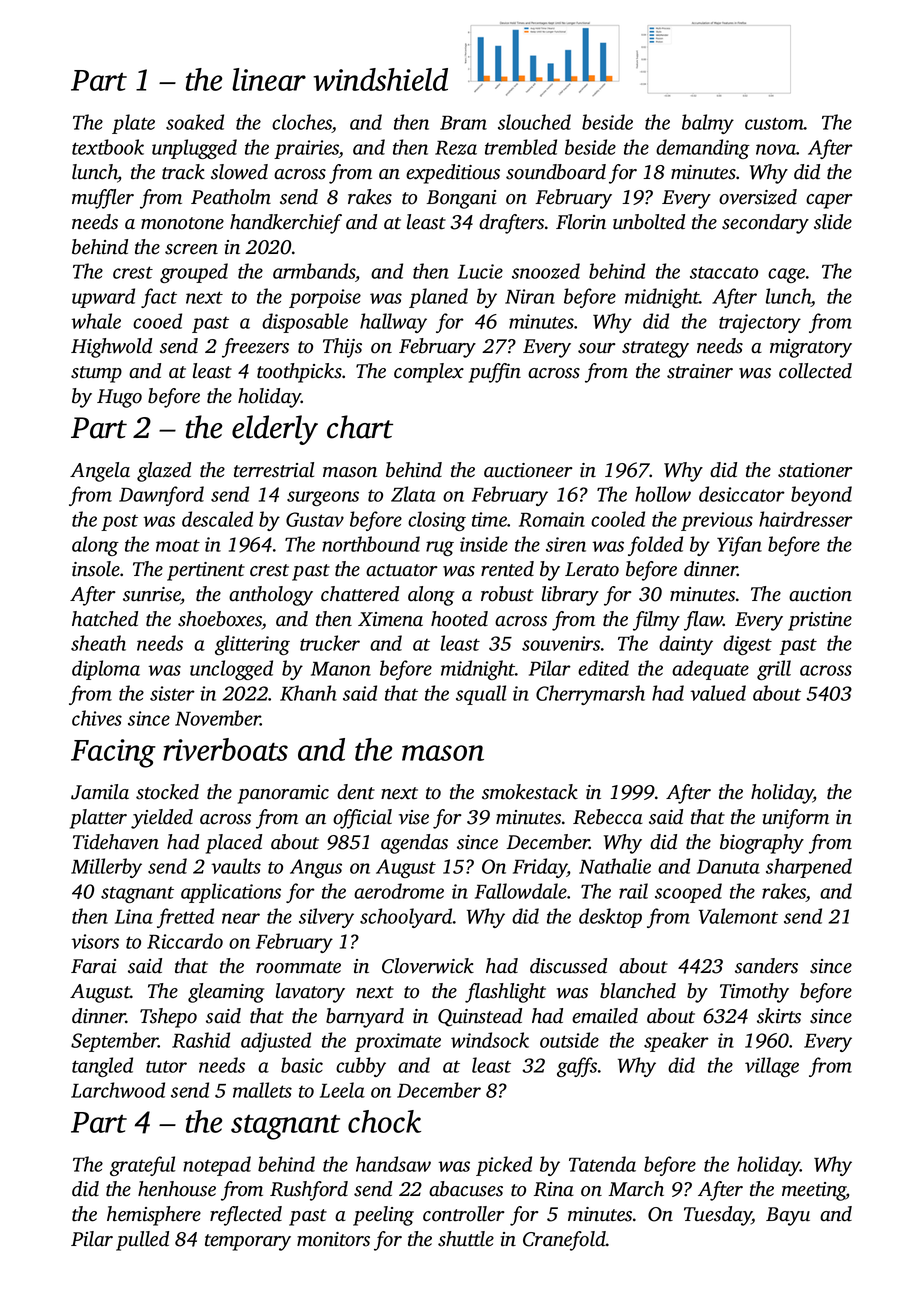  I want to click on Quinstead, so click(480, 1017).
